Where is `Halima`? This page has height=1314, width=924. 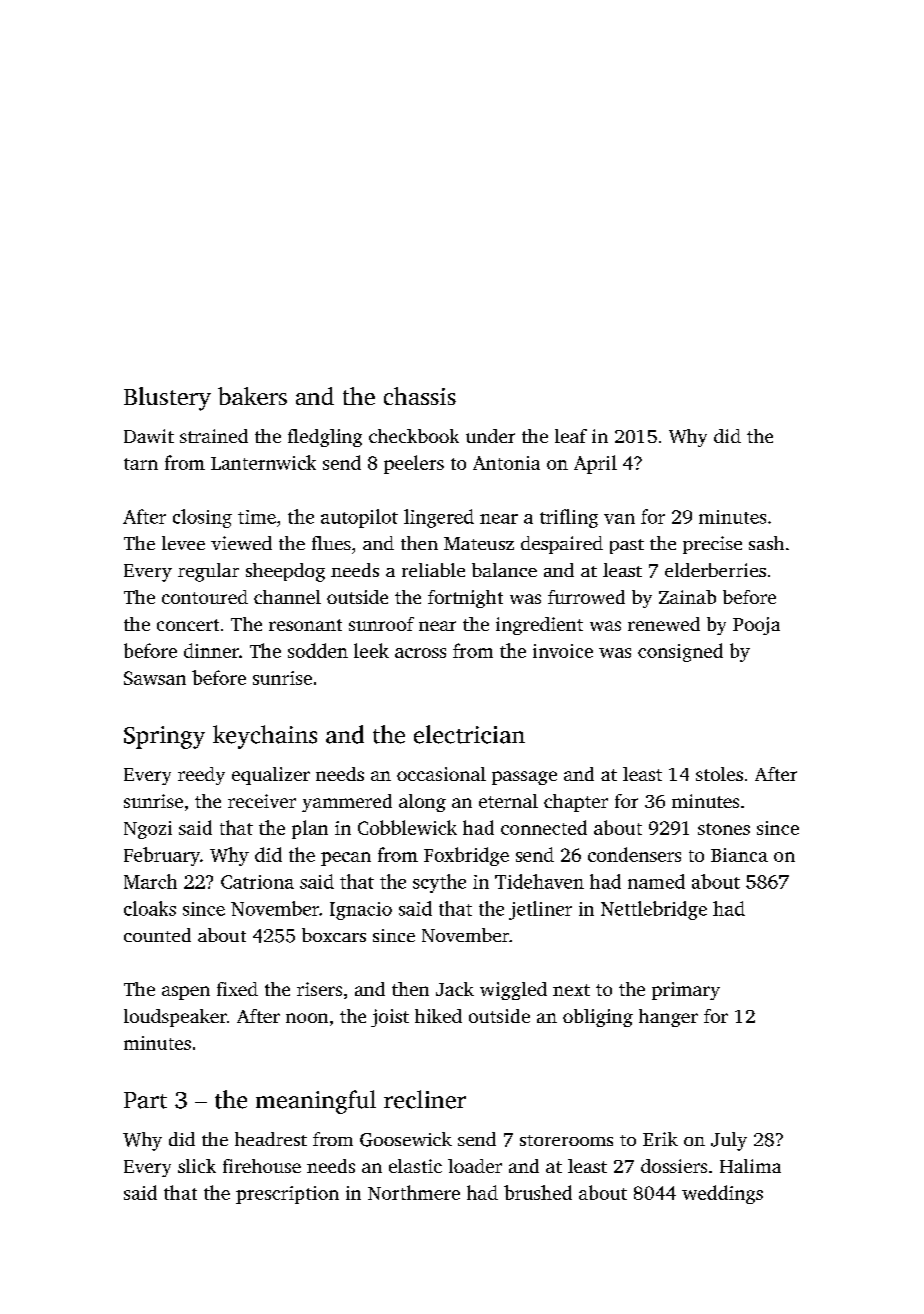
Halima is located at coordinates (750, 1166).
